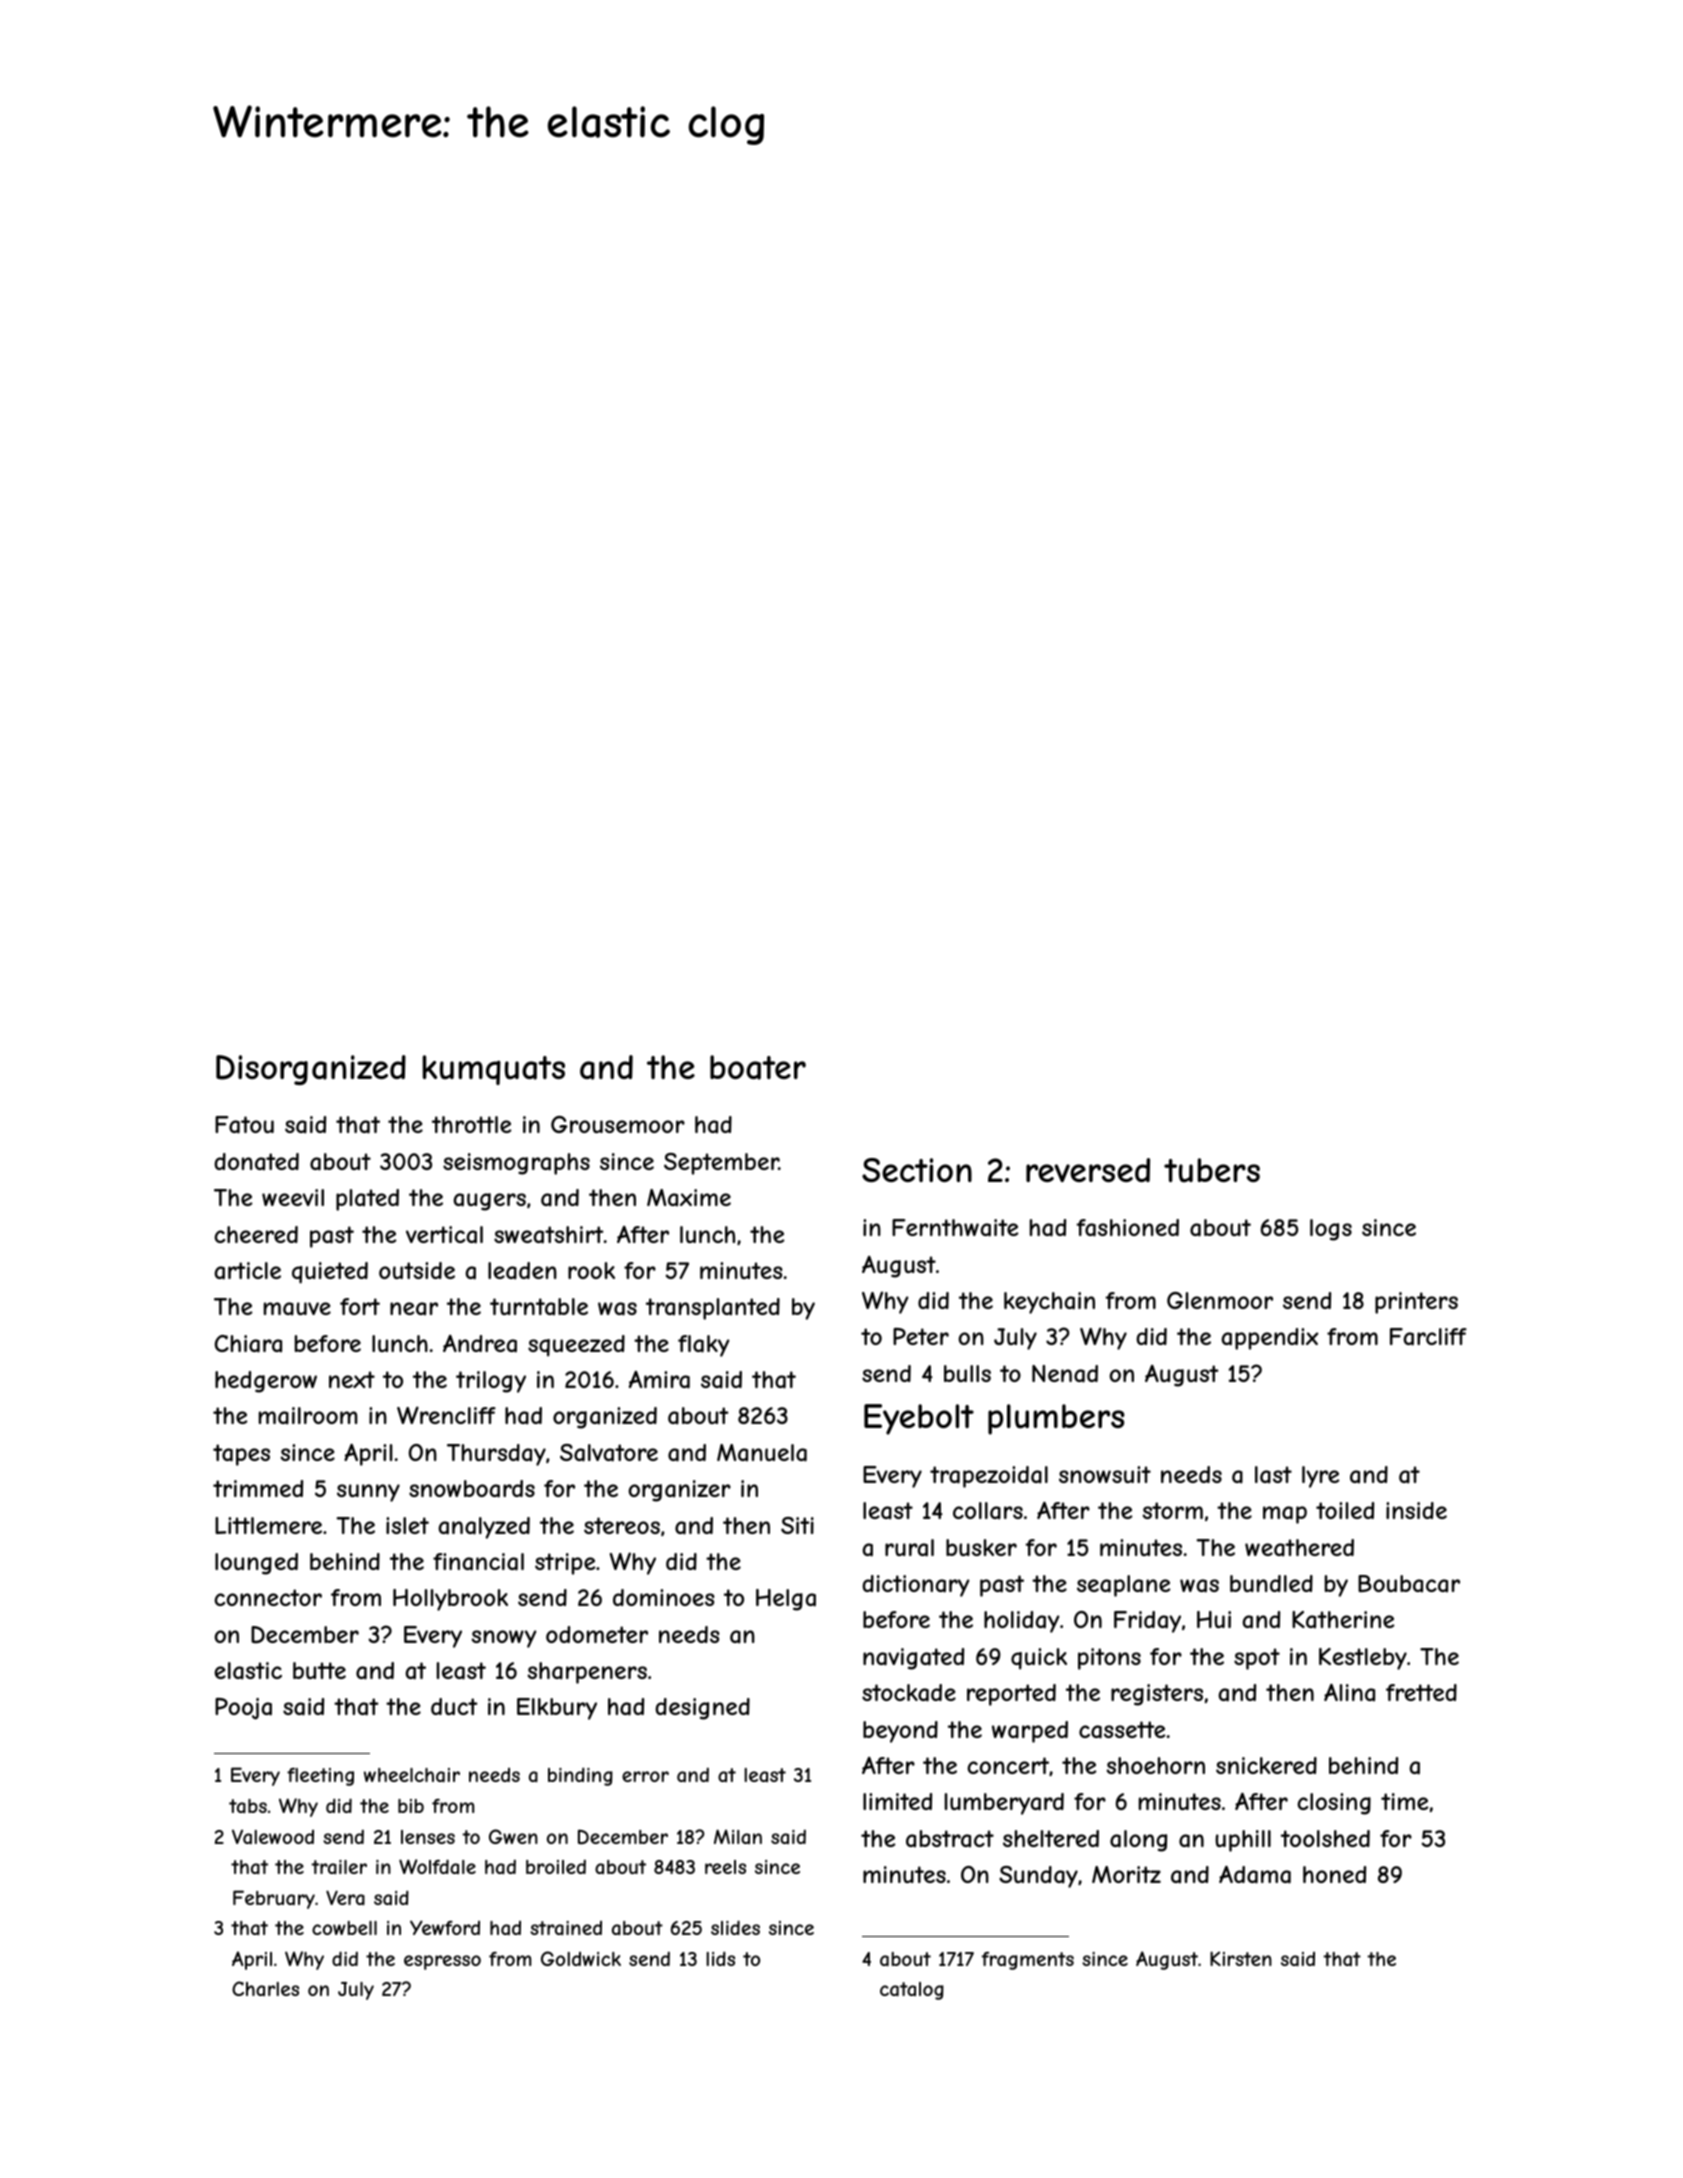 Image resolution: width=1683 pixels, height=2178 pixels. What do you see at coordinates (1334, 1874) in the screenshot?
I see `honed` at bounding box center [1334, 1874].
